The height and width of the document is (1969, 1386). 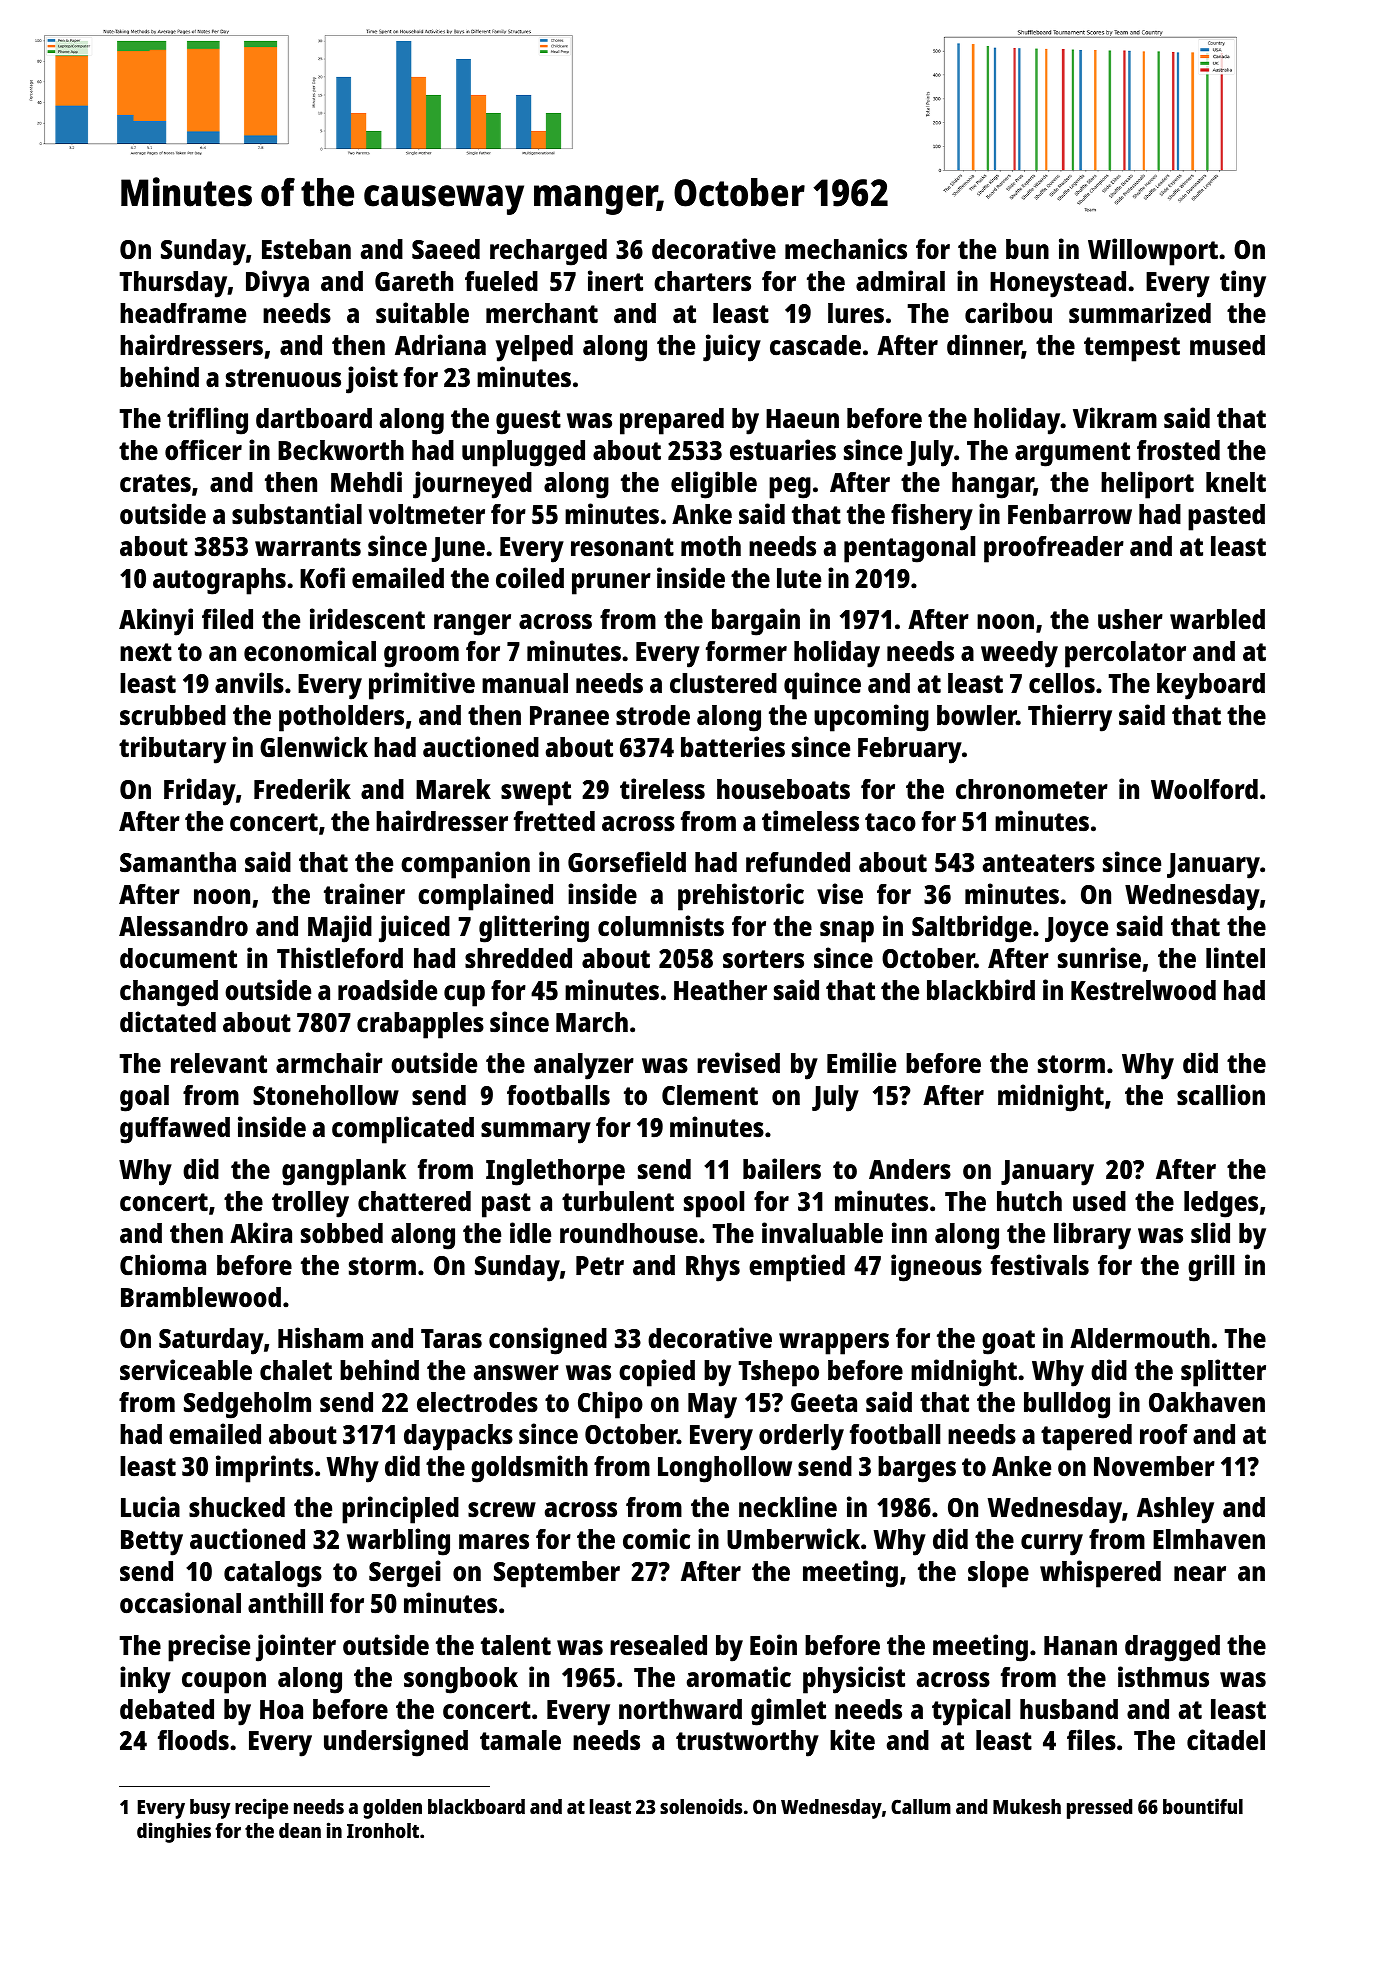 I want to click on Woolford, so click(x=1204, y=789).
